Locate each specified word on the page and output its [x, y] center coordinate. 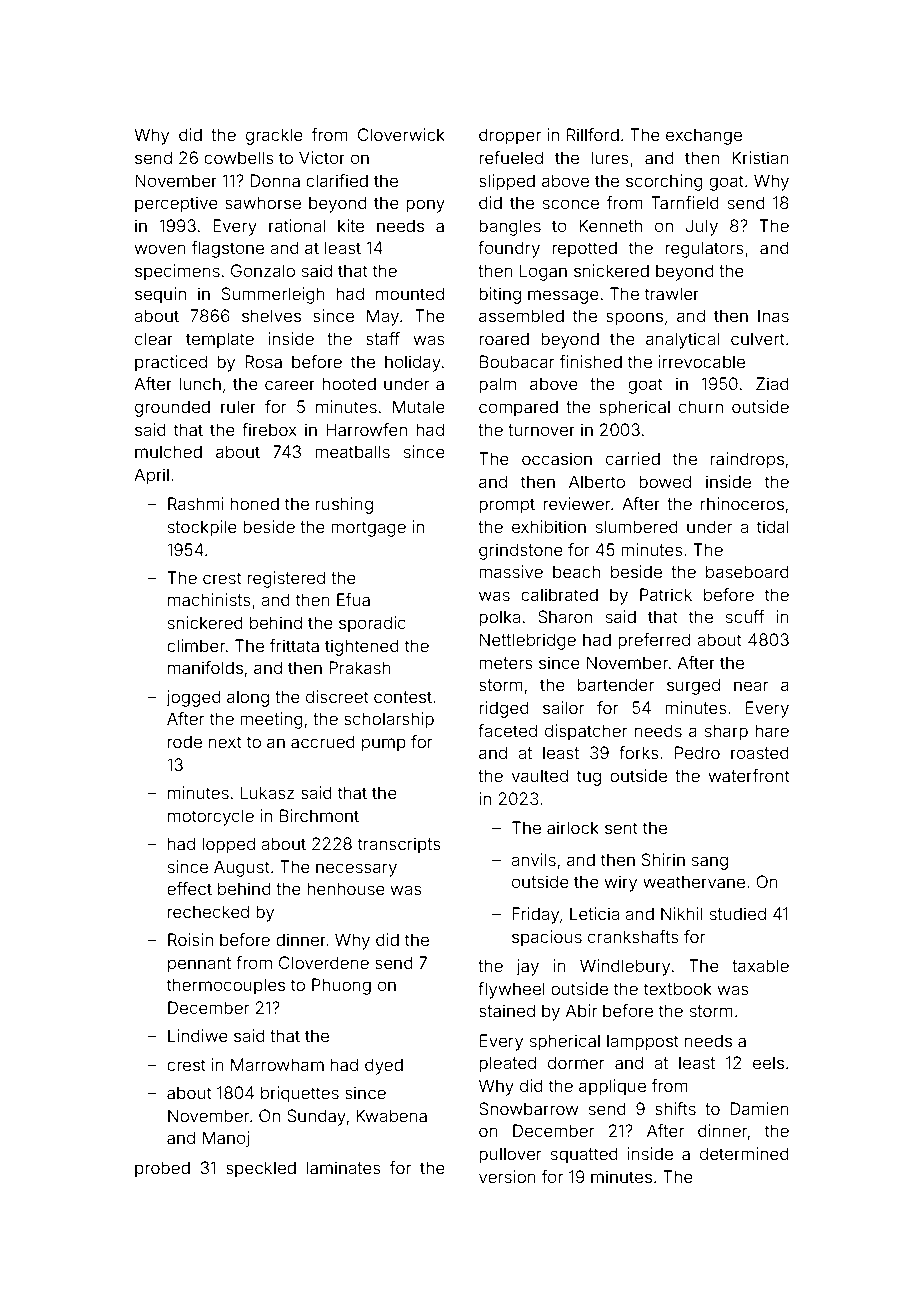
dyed [384, 1066]
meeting [271, 720]
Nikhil [682, 913]
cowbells [239, 157]
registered [286, 579]
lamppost [643, 1042]
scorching [664, 182]
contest [403, 697]
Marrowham [277, 1064]
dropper [510, 136]
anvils [533, 859]
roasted [760, 752]
